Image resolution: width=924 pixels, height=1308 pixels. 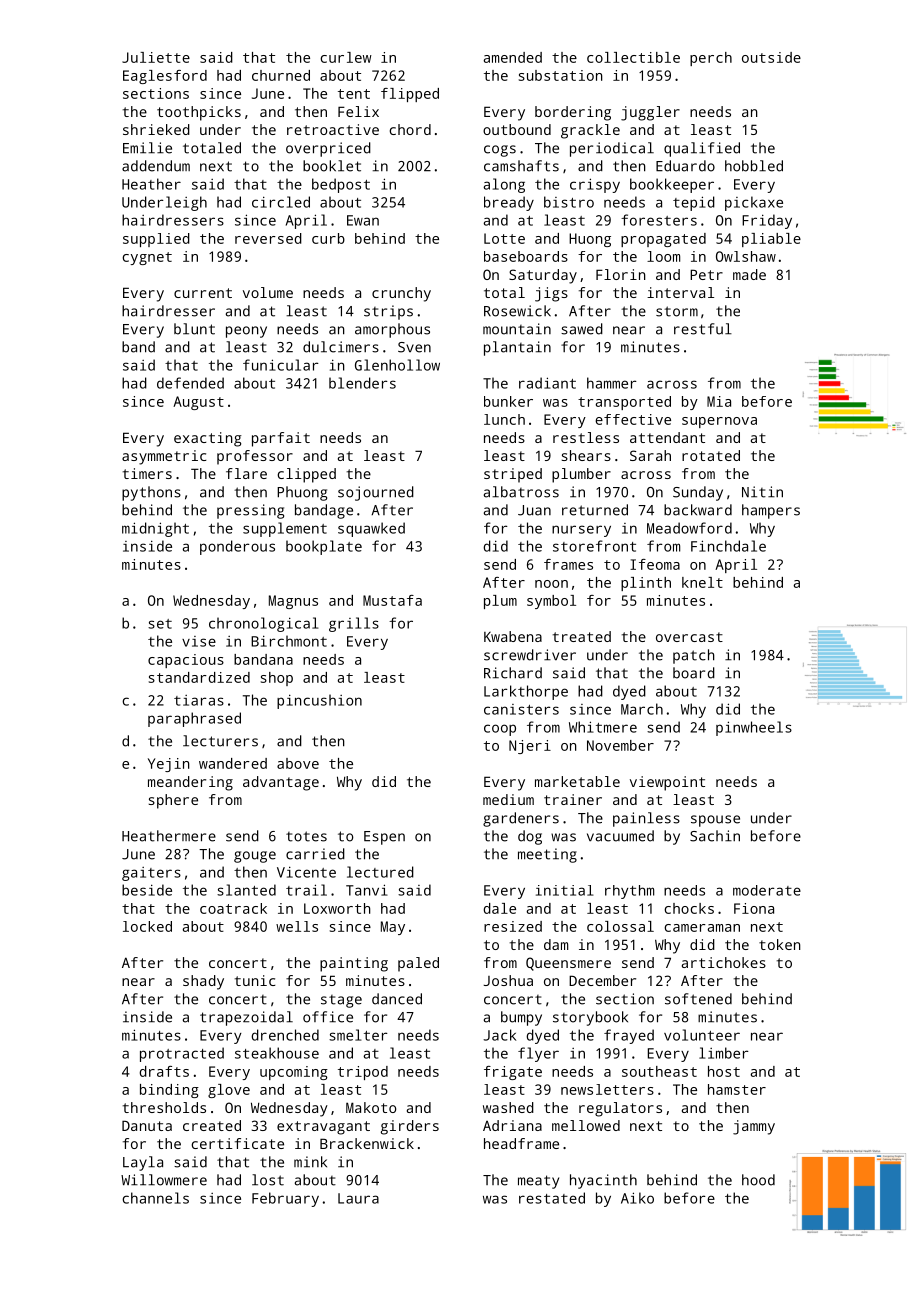 What do you see at coordinates (754, 166) in the screenshot?
I see `hobbled` at bounding box center [754, 166].
